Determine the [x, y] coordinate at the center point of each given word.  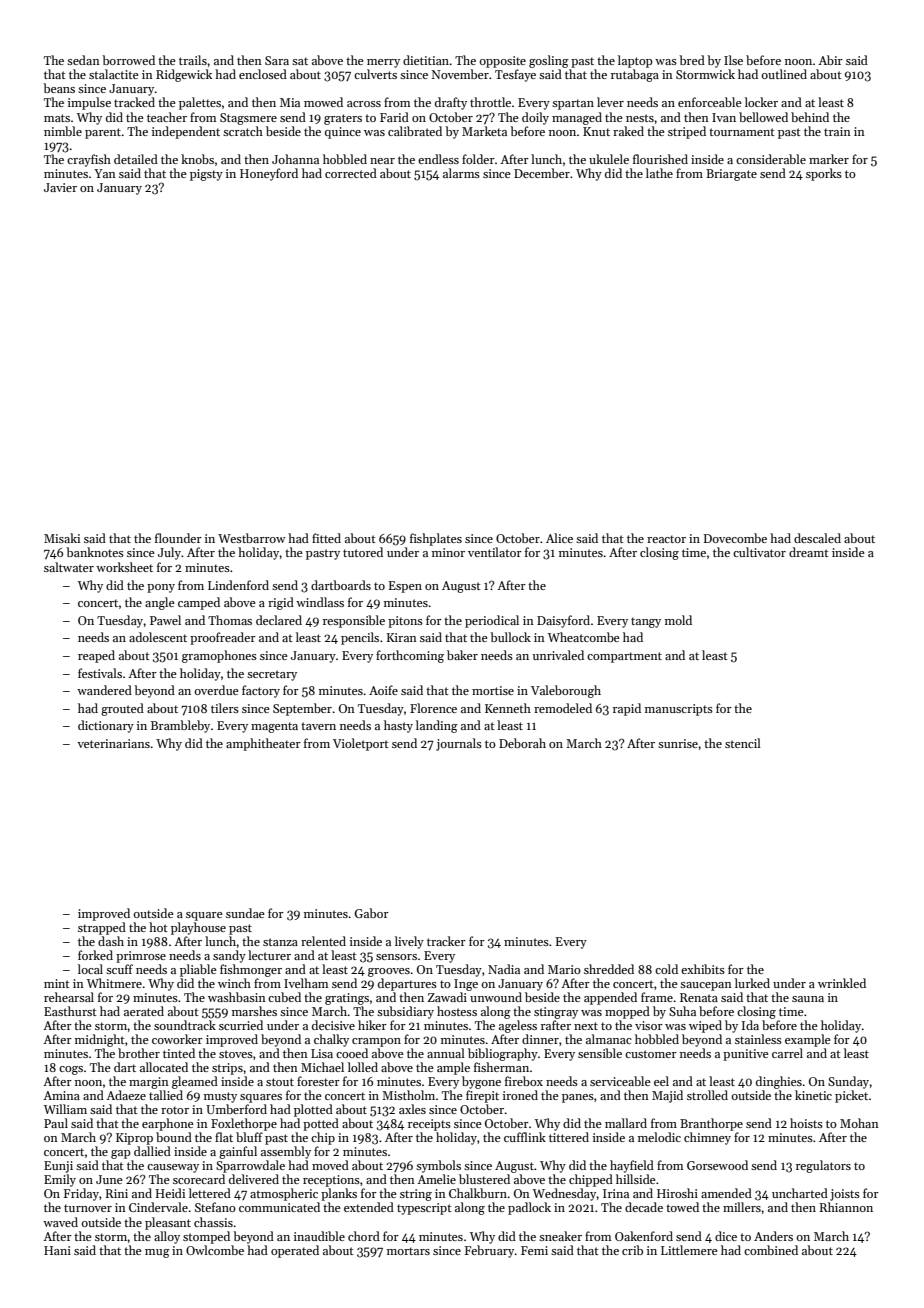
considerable [771, 159]
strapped [102, 928]
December [542, 173]
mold [678, 620]
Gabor [372, 913]
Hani [57, 1250]
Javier [60, 187]
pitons [405, 622]
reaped [96, 656]
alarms [461, 173]
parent [103, 133]
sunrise [678, 743]
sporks [824, 174]
